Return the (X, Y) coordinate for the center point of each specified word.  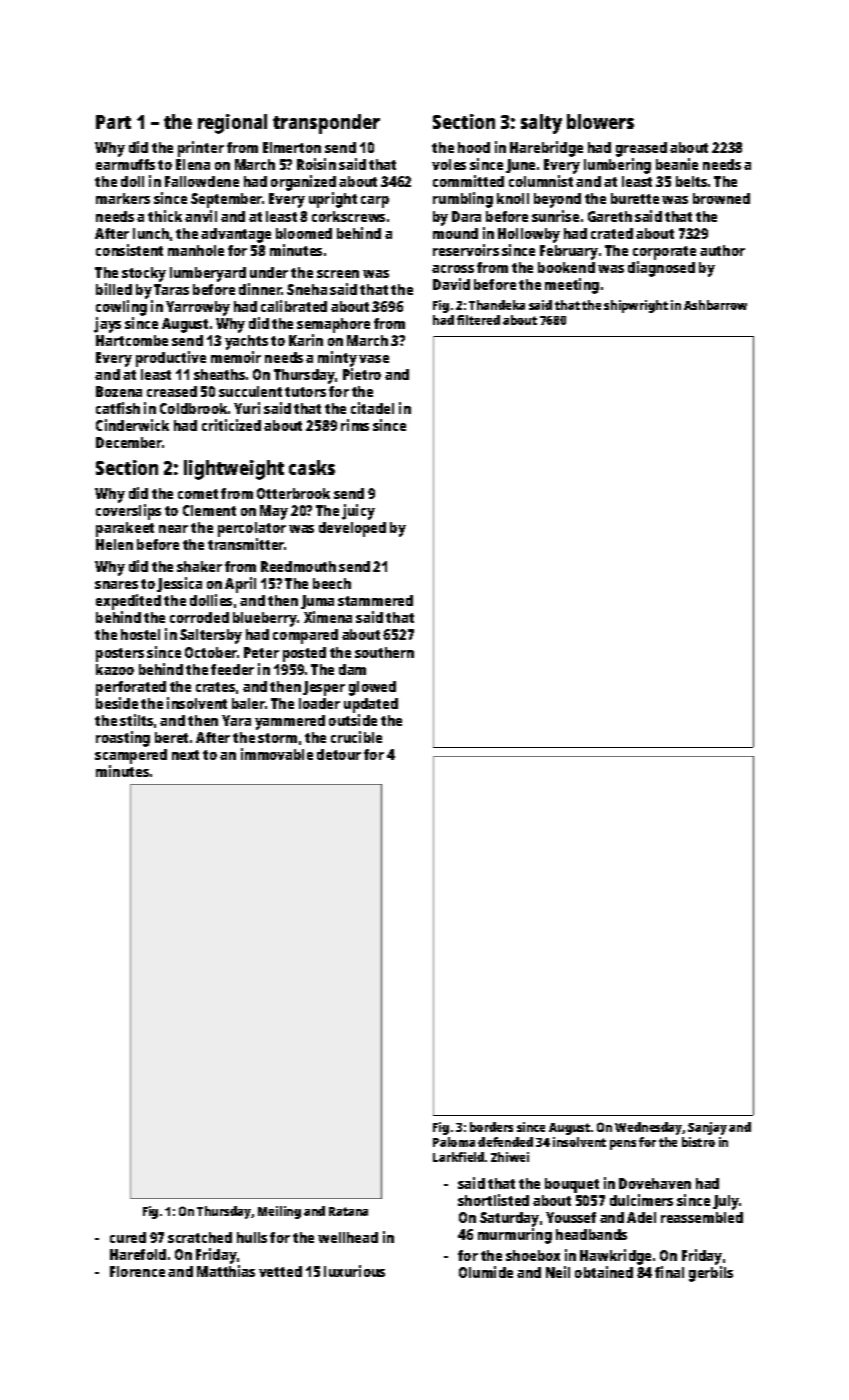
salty (541, 124)
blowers (600, 121)
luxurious (354, 1271)
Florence (137, 1271)
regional (232, 124)
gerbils (711, 1274)
